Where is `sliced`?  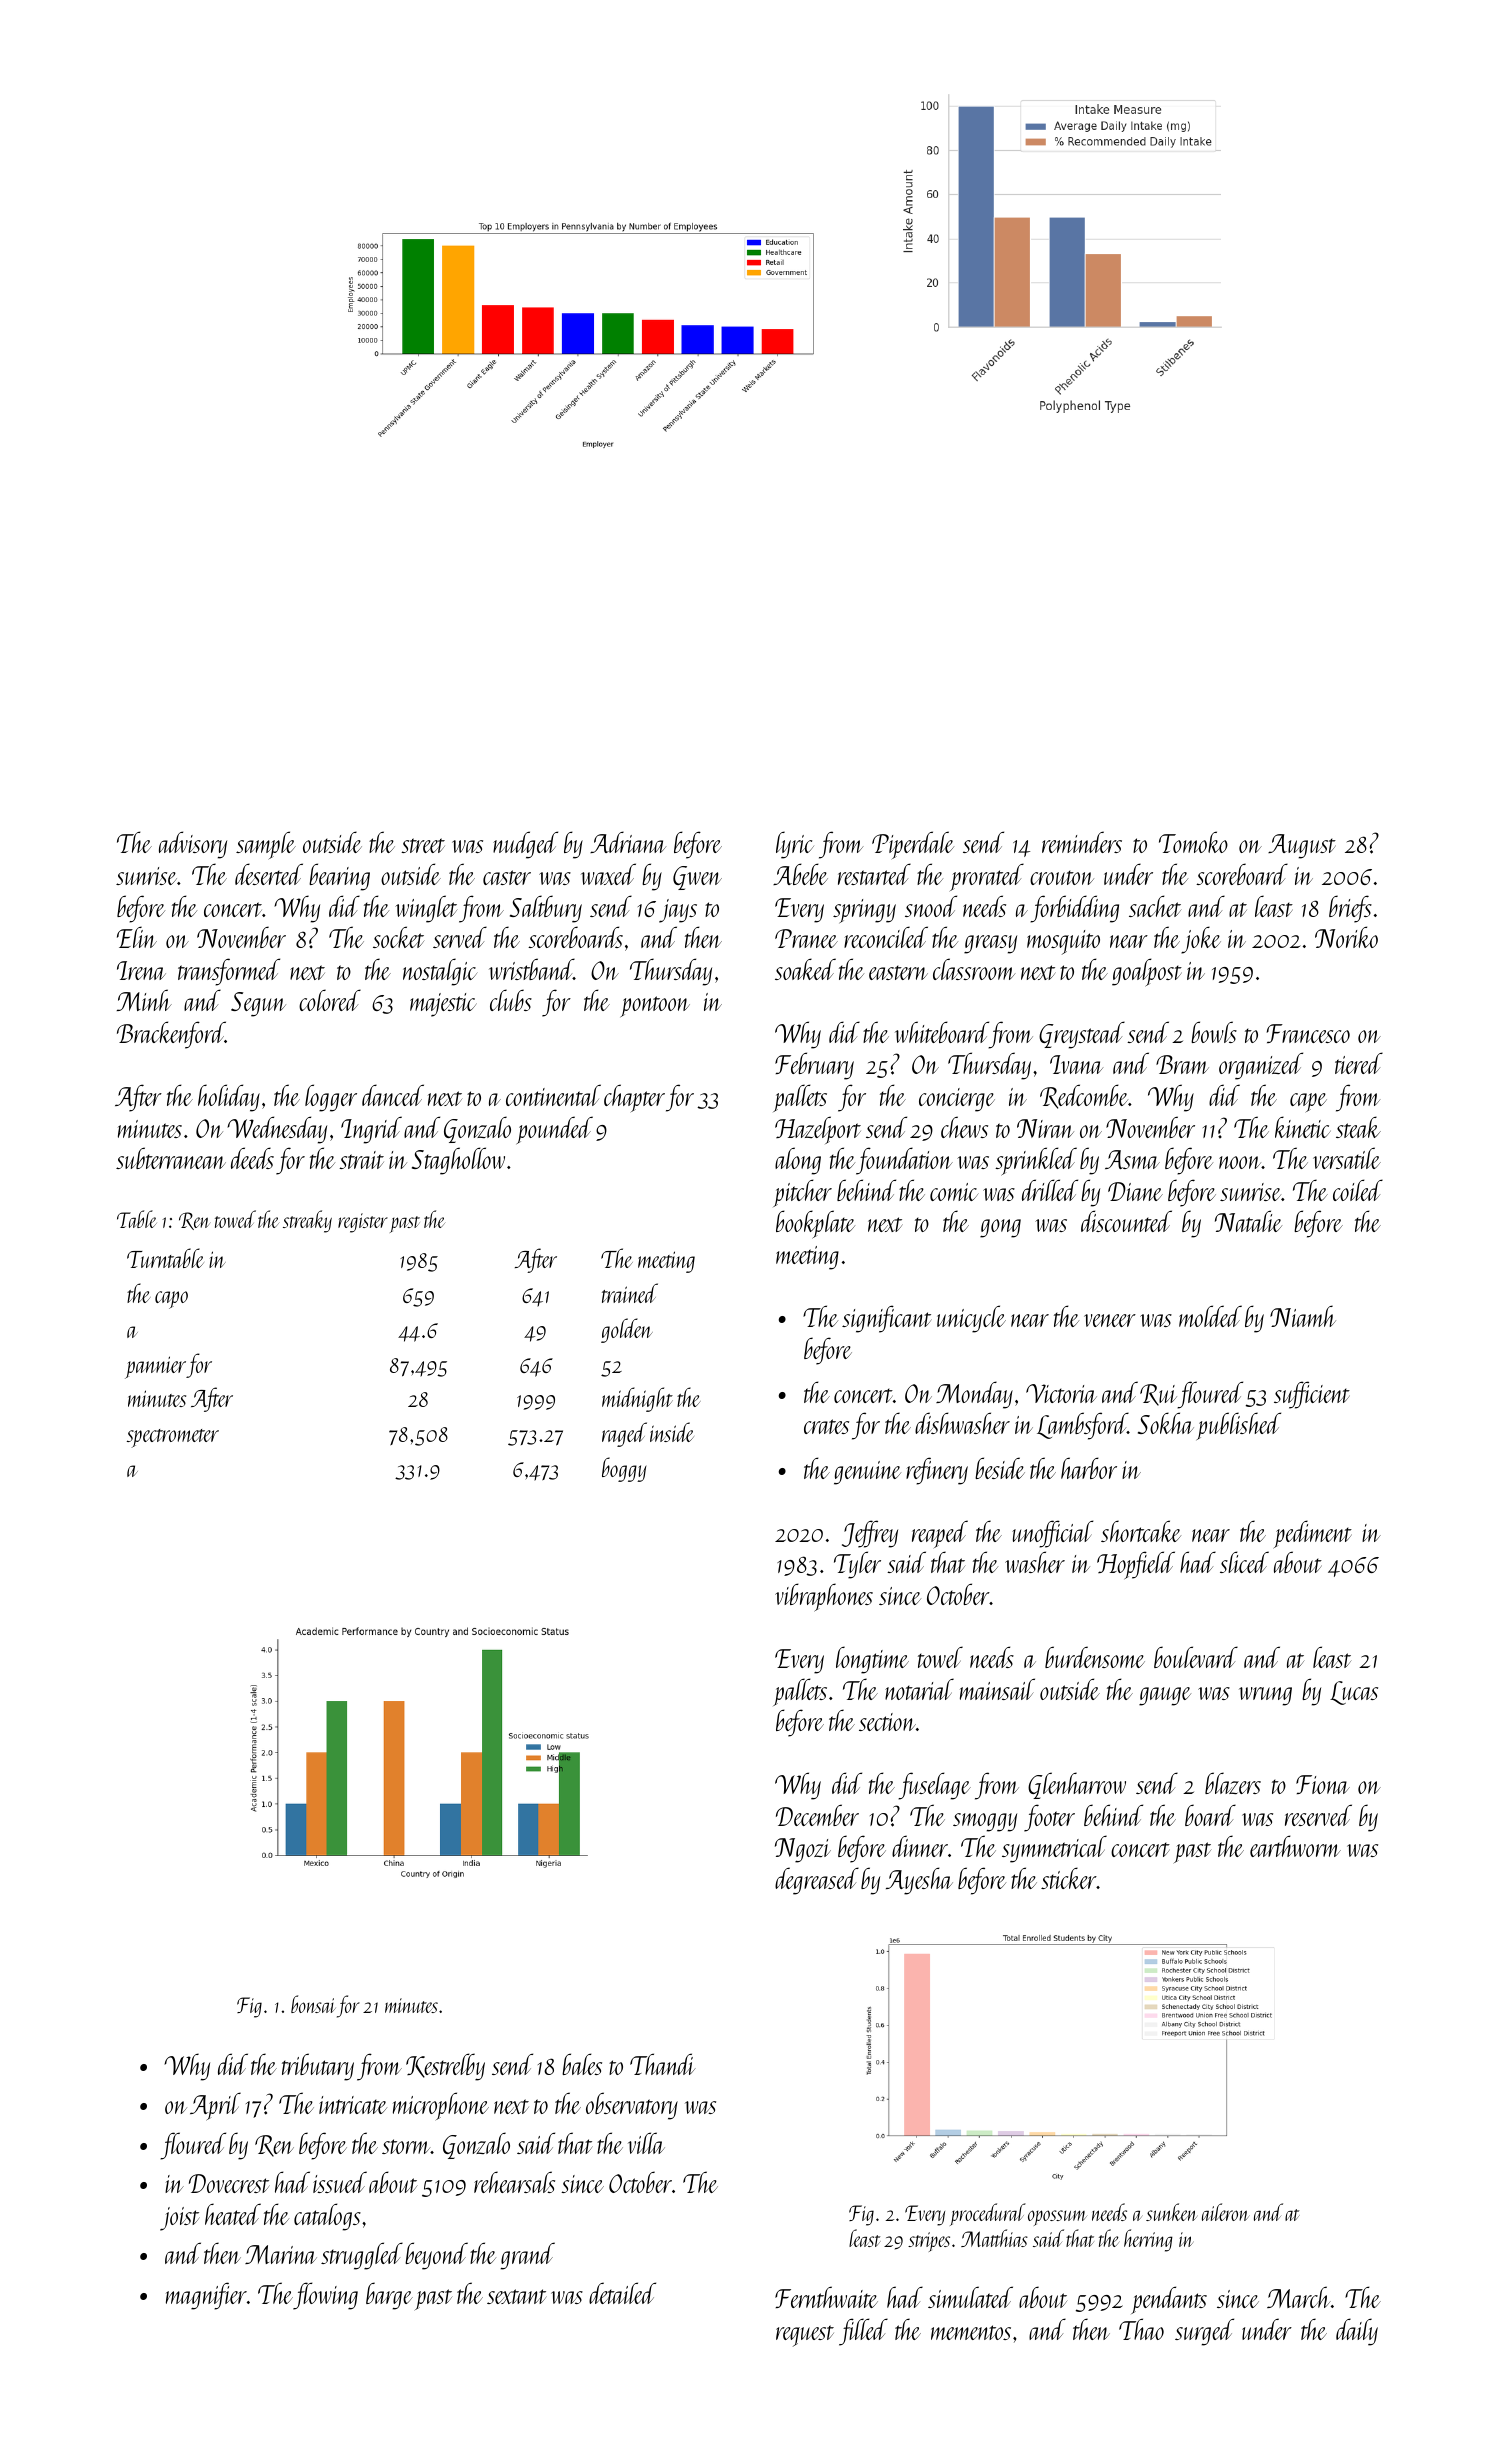
sliced is located at coordinates (1244, 1562).
